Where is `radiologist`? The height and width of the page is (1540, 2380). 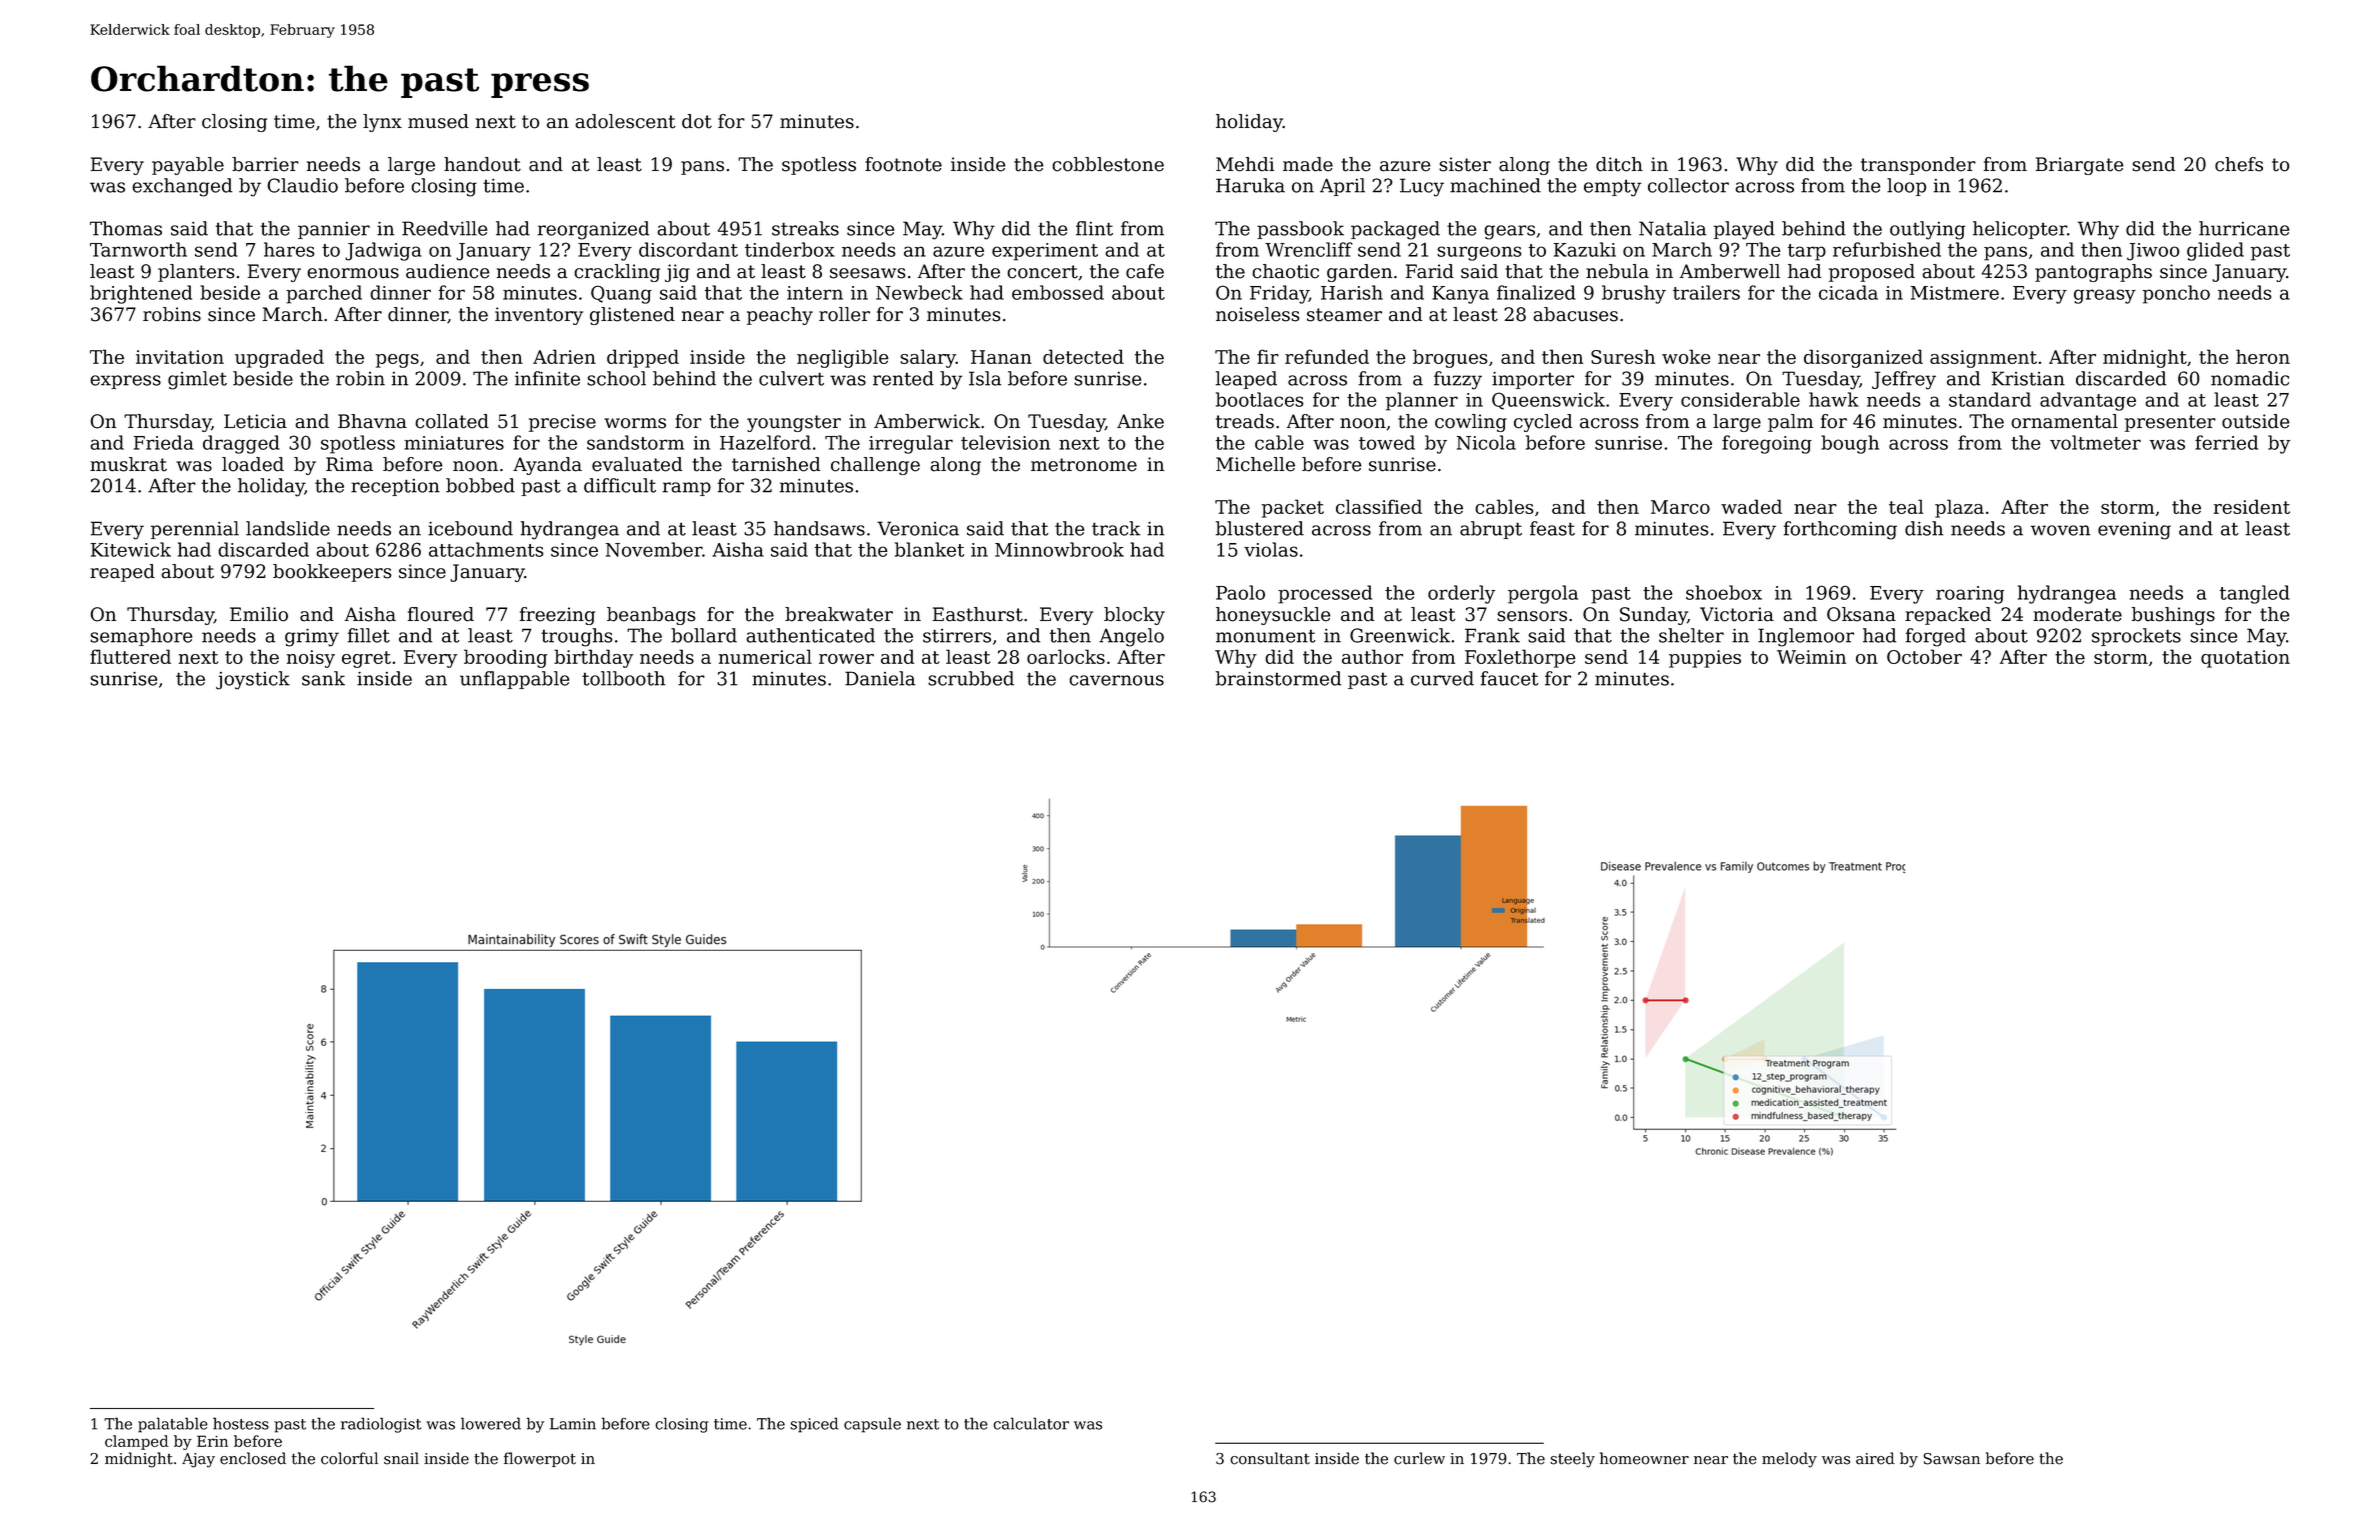 radiologist is located at coordinates (381, 1425).
